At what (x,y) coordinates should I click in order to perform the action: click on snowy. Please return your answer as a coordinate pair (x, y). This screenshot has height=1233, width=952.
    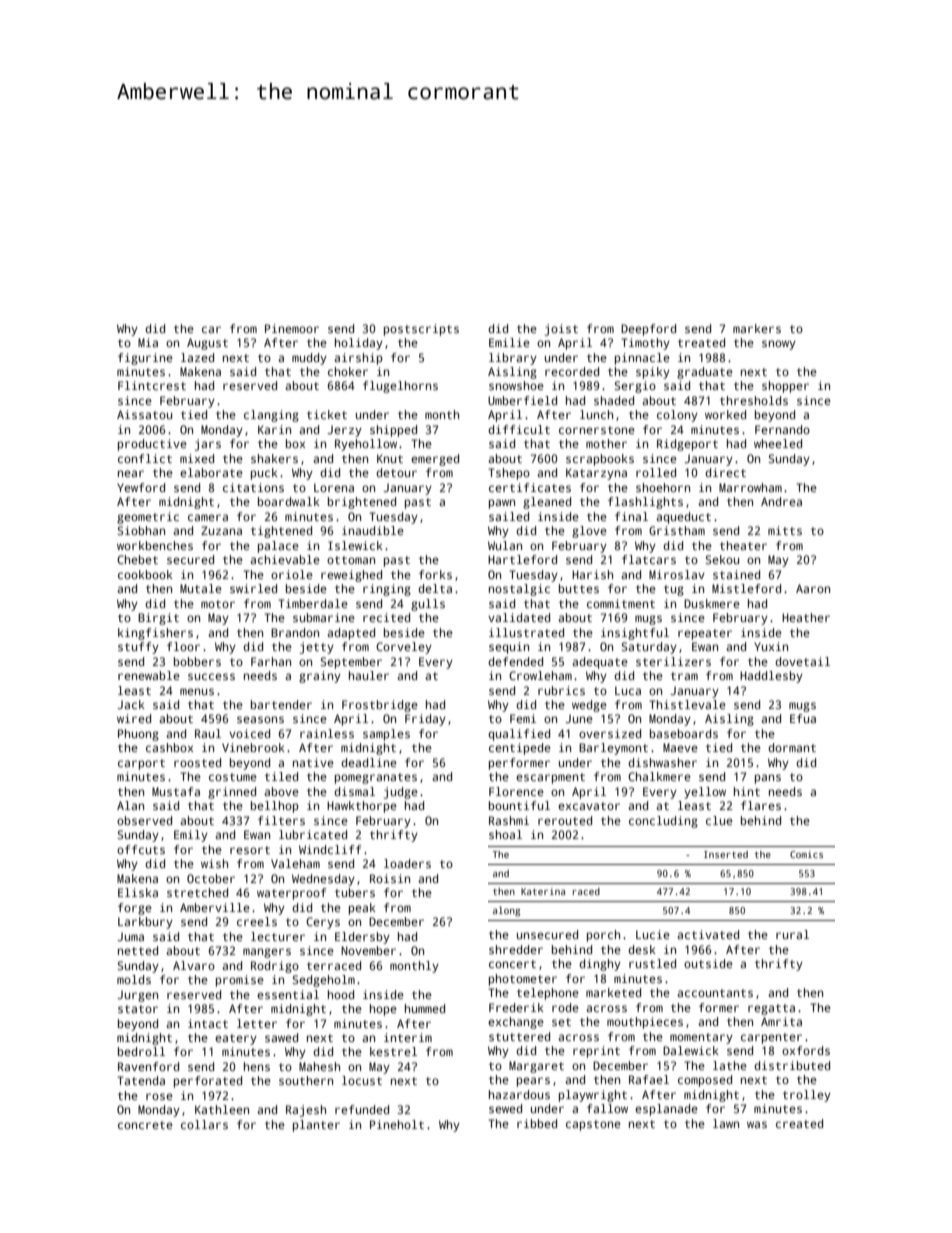
    Looking at the image, I should click on (779, 345).
